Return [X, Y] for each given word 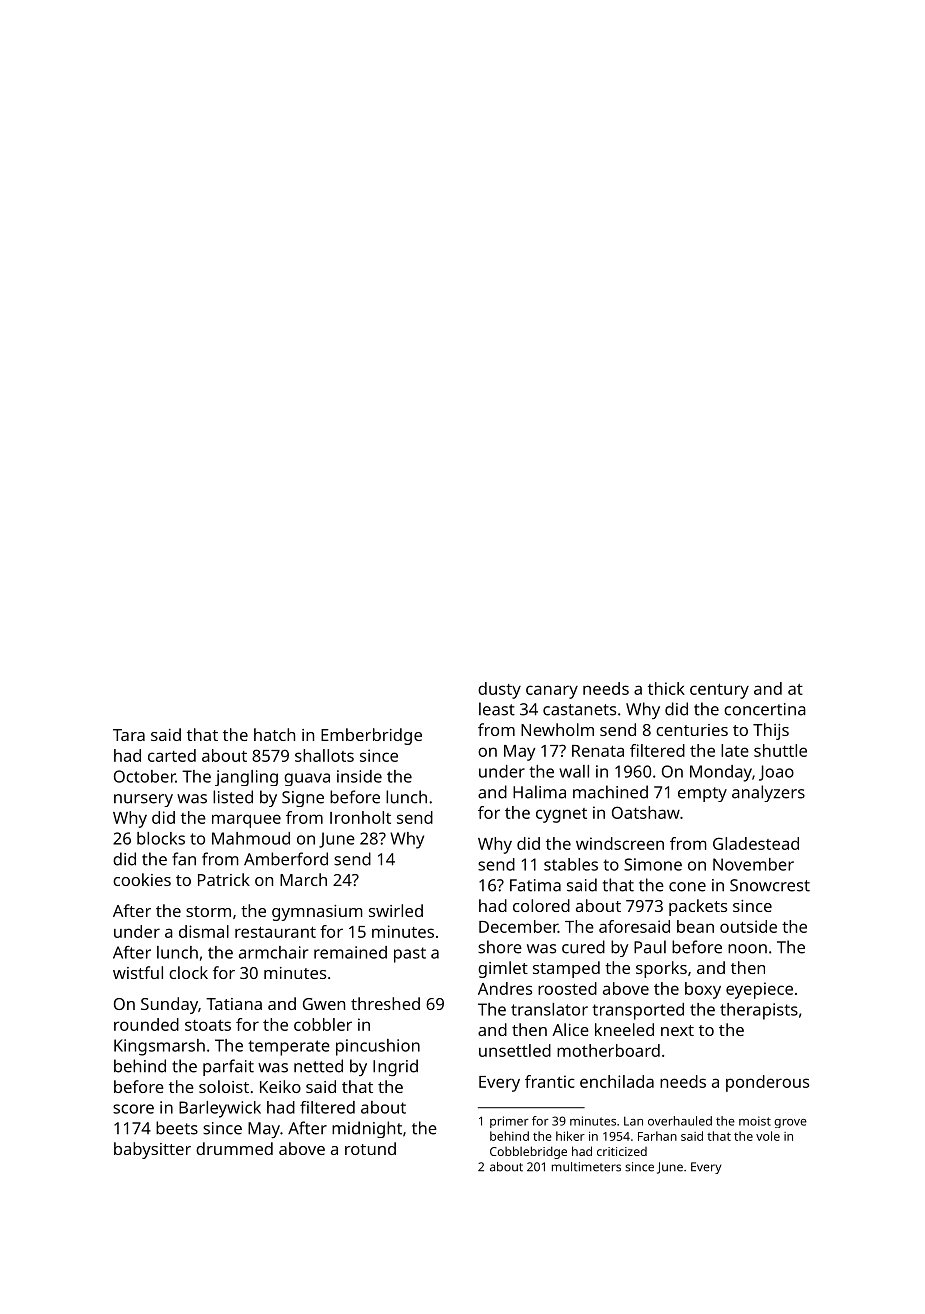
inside [359, 776]
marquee [246, 821]
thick [666, 688]
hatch [274, 734]
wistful [138, 972]
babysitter [152, 1150]
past [410, 955]
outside [748, 926]
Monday [721, 773]
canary [552, 692]
